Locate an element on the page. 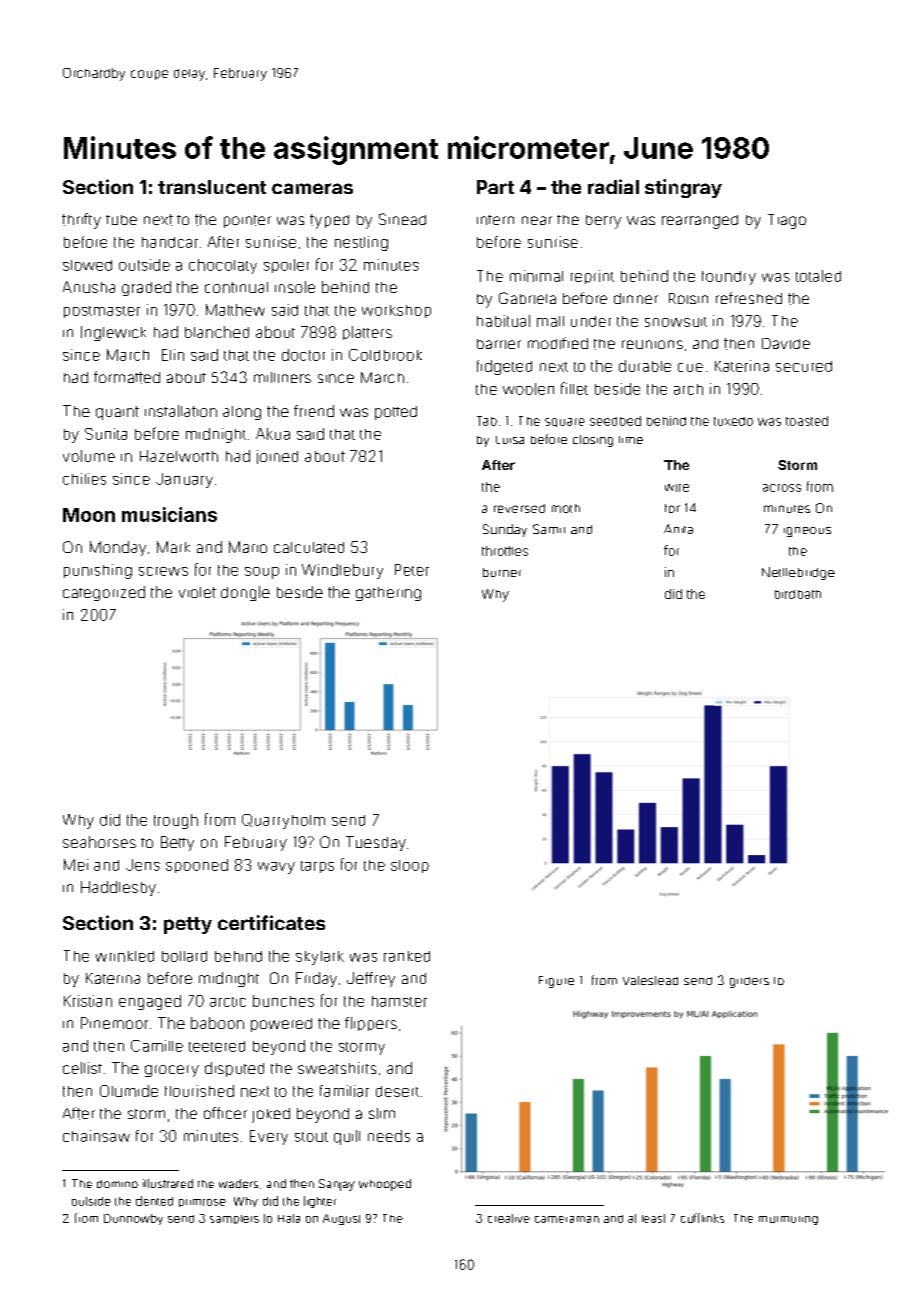 Image resolution: width=908 pixels, height=1316 pixels. Part is located at coordinates (495, 187).
